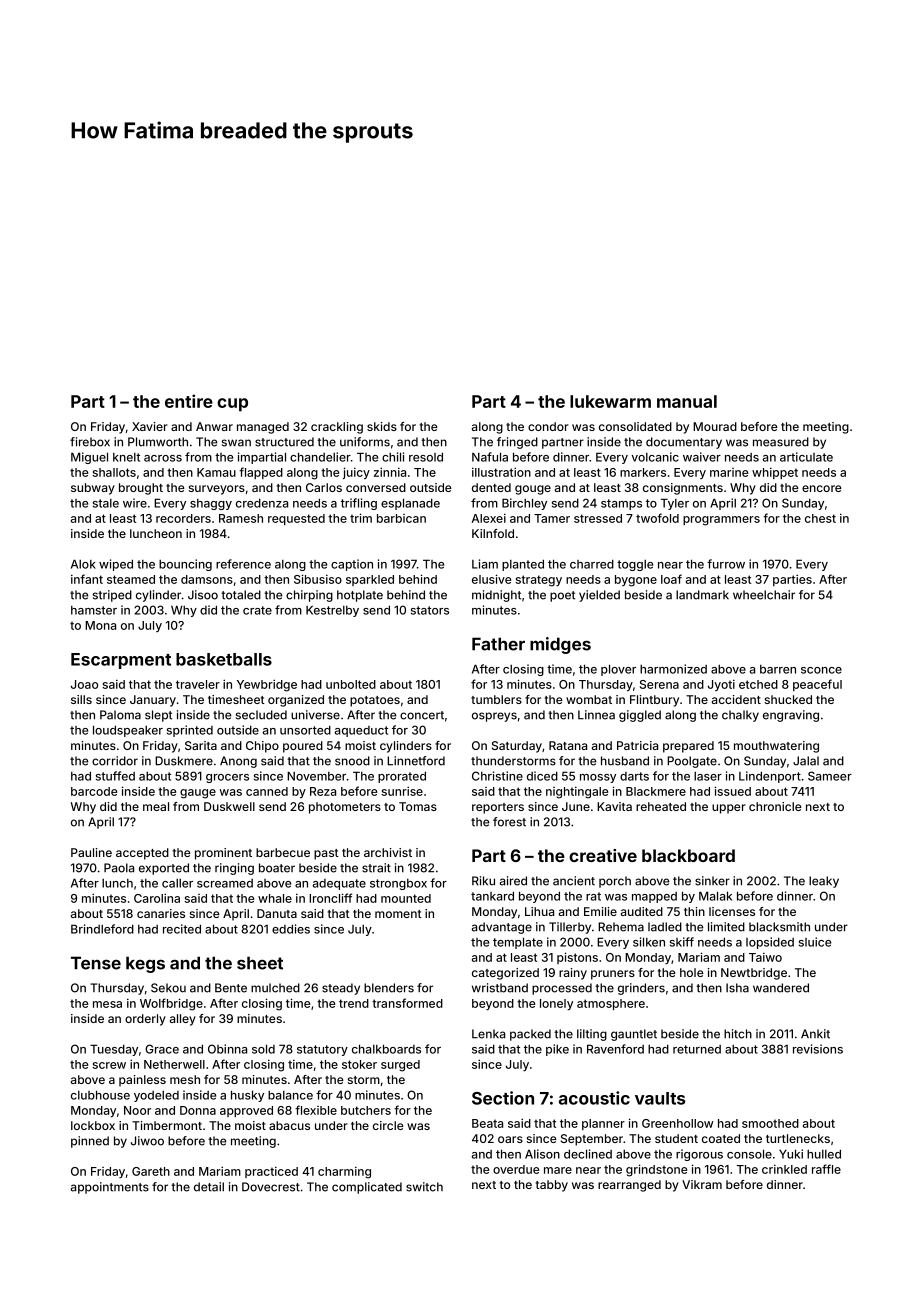 The width and height of the screenshot is (924, 1308). Describe the element at coordinates (407, 1003) in the screenshot. I see `transformed` at that location.
